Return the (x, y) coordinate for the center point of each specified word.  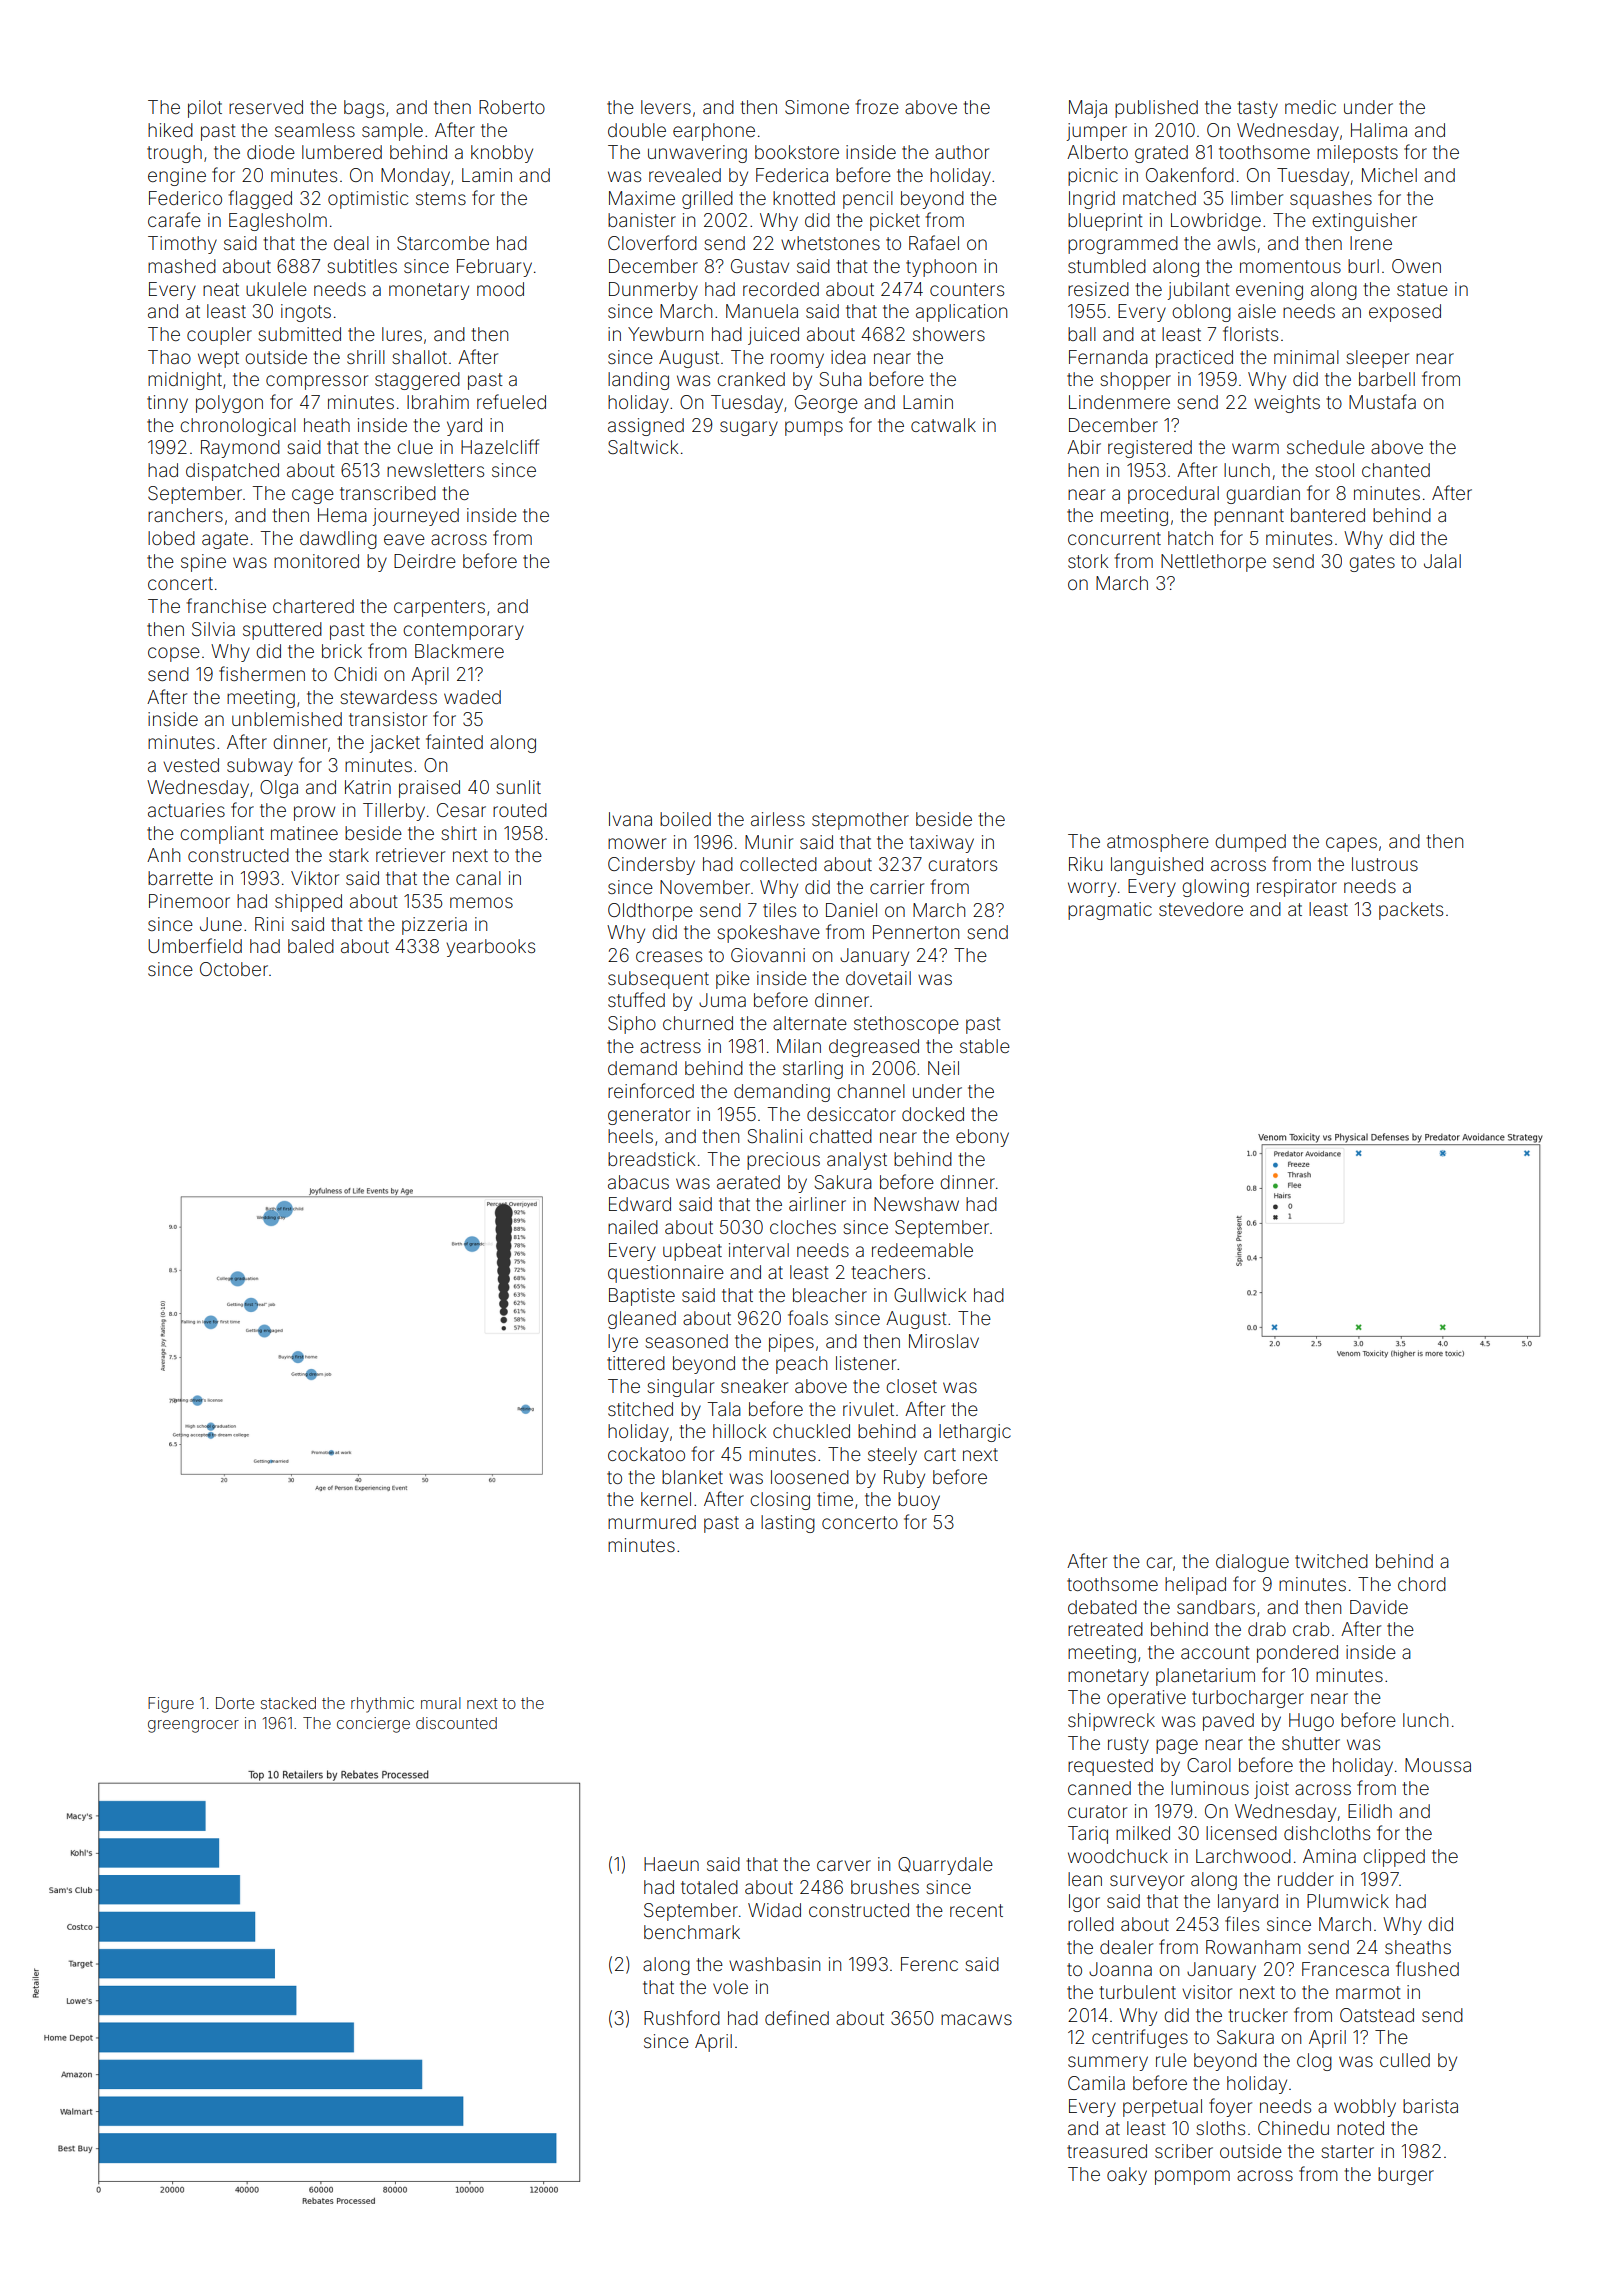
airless (778, 819)
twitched (1331, 1561)
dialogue (1252, 1563)
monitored (316, 561)
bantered (1328, 515)
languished (1157, 866)
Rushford (682, 2017)
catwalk (943, 425)
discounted (456, 1723)
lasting (788, 1524)
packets (1411, 911)
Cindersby (651, 866)
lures (402, 334)
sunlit (519, 787)
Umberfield (195, 945)
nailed (633, 1227)
